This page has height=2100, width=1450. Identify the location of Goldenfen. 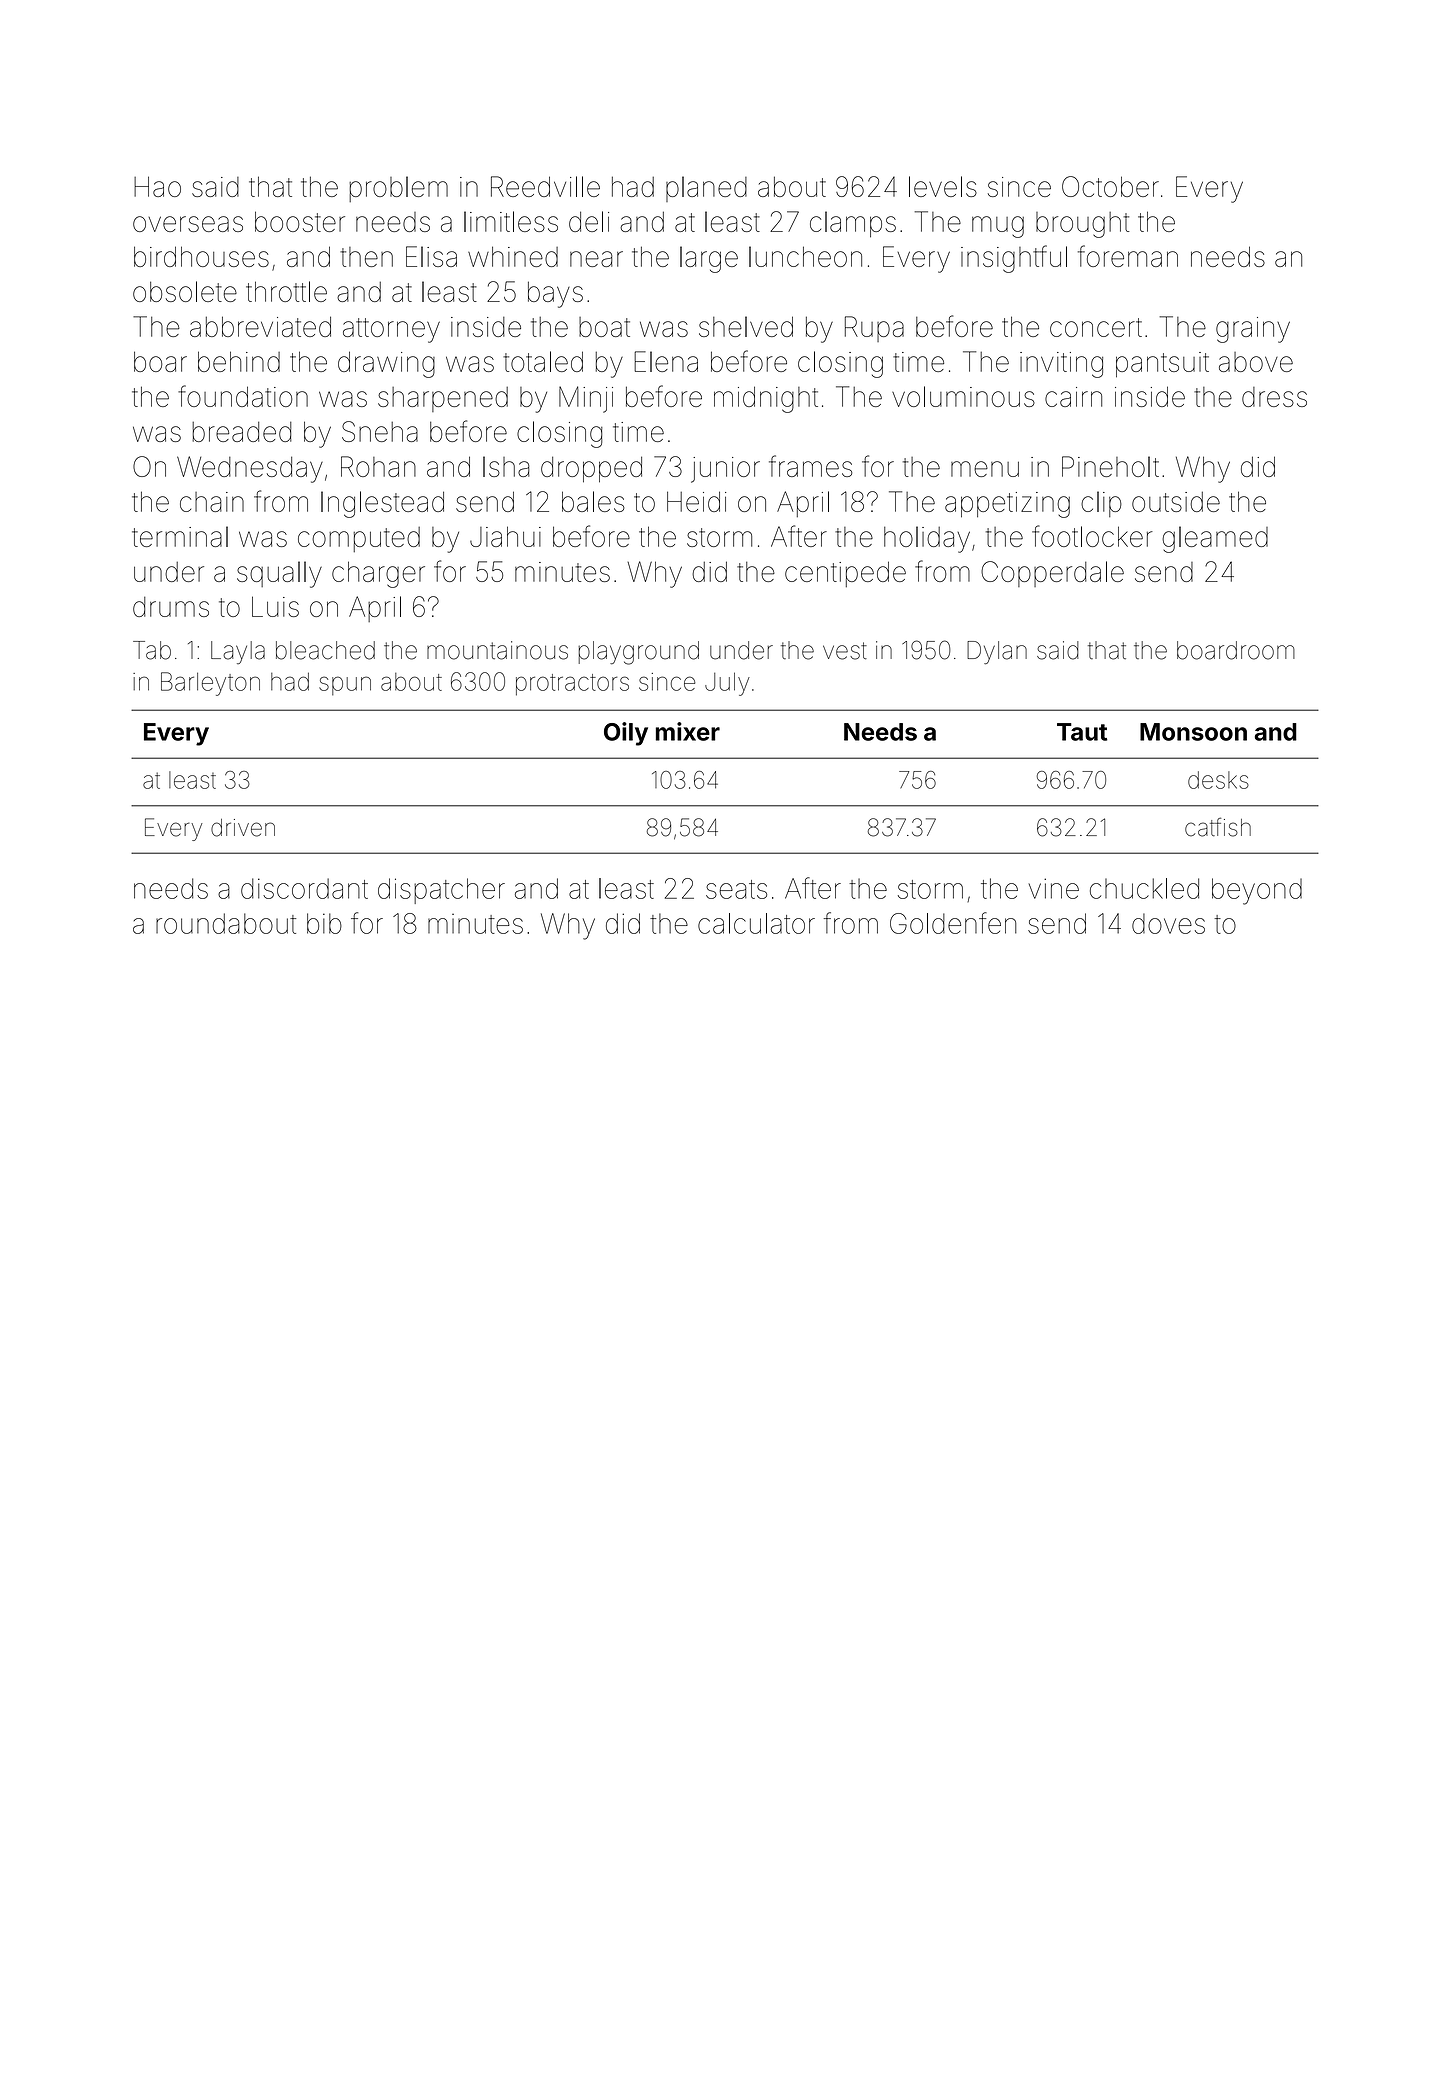
(953, 923).
